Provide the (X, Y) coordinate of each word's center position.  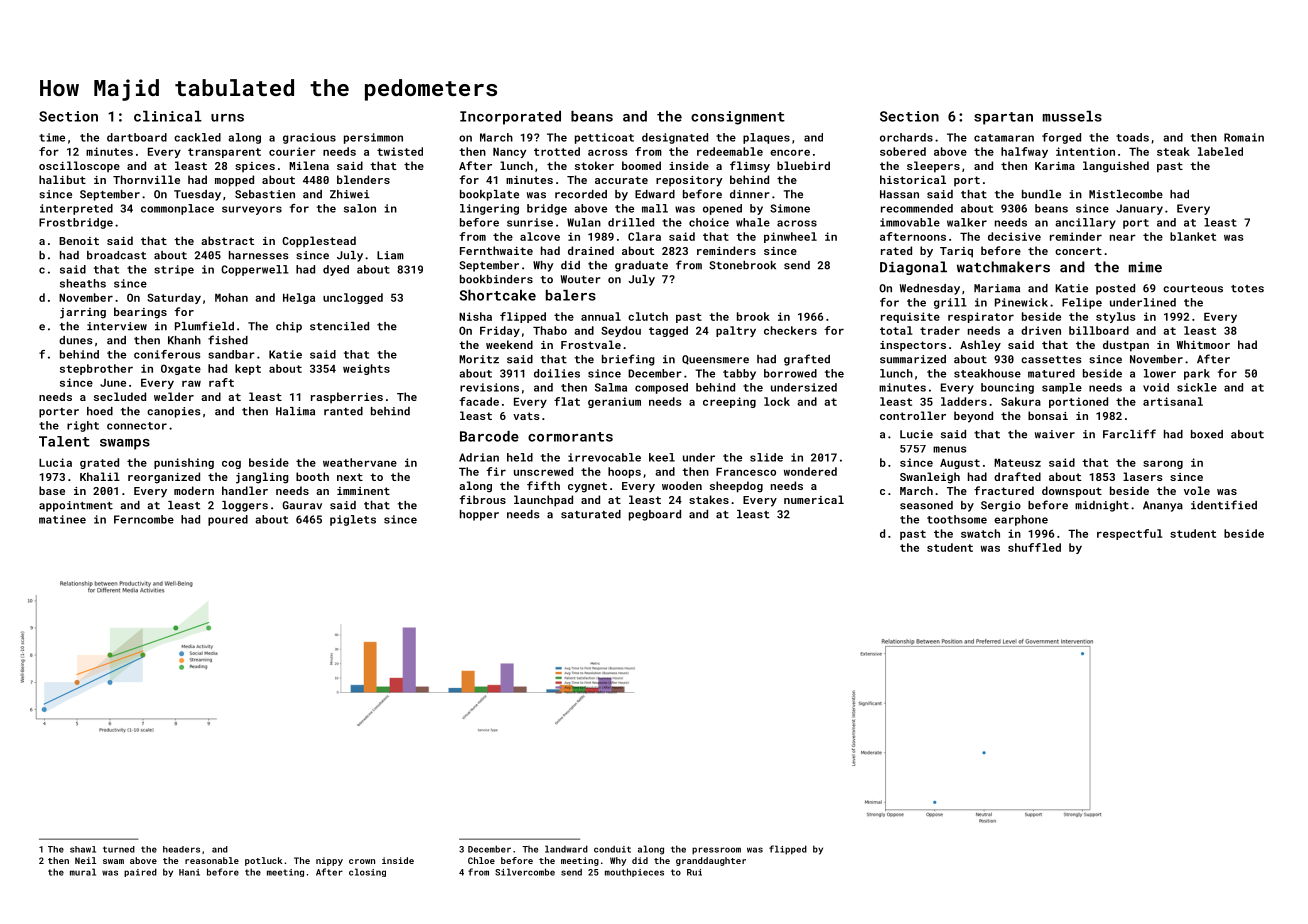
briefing (628, 360)
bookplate (489, 195)
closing (367, 872)
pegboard (655, 515)
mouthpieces (634, 872)
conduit (612, 849)
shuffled (1034, 547)
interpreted (76, 209)
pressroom (716, 851)
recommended (917, 208)
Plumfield (204, 326)
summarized (913, 359)
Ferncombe (144, 519)
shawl (83, 849)
